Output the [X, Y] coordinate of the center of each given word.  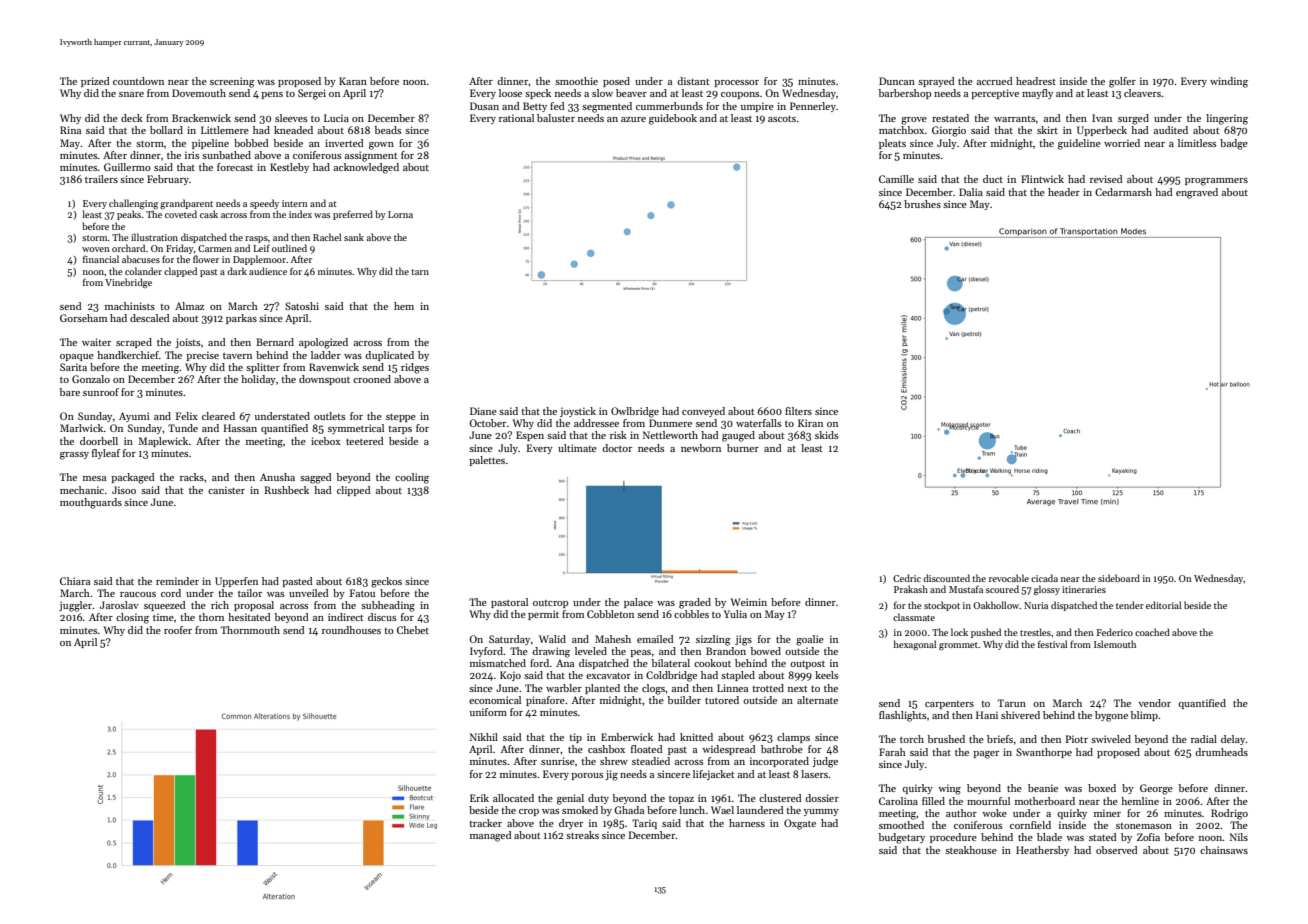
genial [570, 799]
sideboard [1119, 578]
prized [95, 82]
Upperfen [236, 582]
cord [171, 593]
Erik [479, 798]
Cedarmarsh [1123, 192]
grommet [959, 646]
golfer [1122, 82]
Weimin [748, 602]
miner [1107, 813]
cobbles [691, 614]
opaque [77, 357]
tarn [420, 272]
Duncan [897, 81]
